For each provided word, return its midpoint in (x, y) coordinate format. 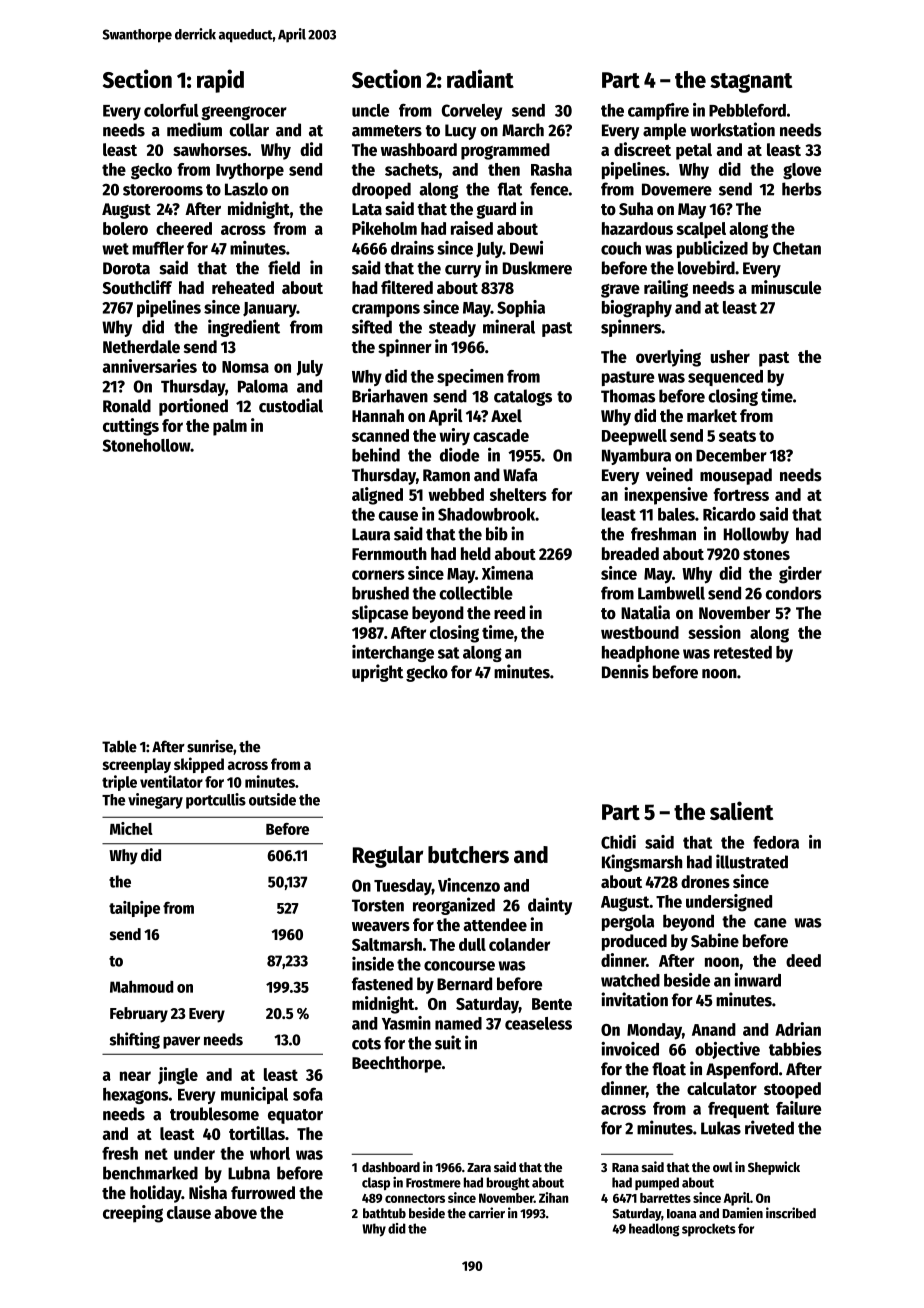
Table (119, 746)
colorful (171, 110)
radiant (480, 78)
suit (448, 1042)
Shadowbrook (486, 514)
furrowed (263, 1193)
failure (798, 1108)
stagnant (751, 83)
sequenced (725, 378)
